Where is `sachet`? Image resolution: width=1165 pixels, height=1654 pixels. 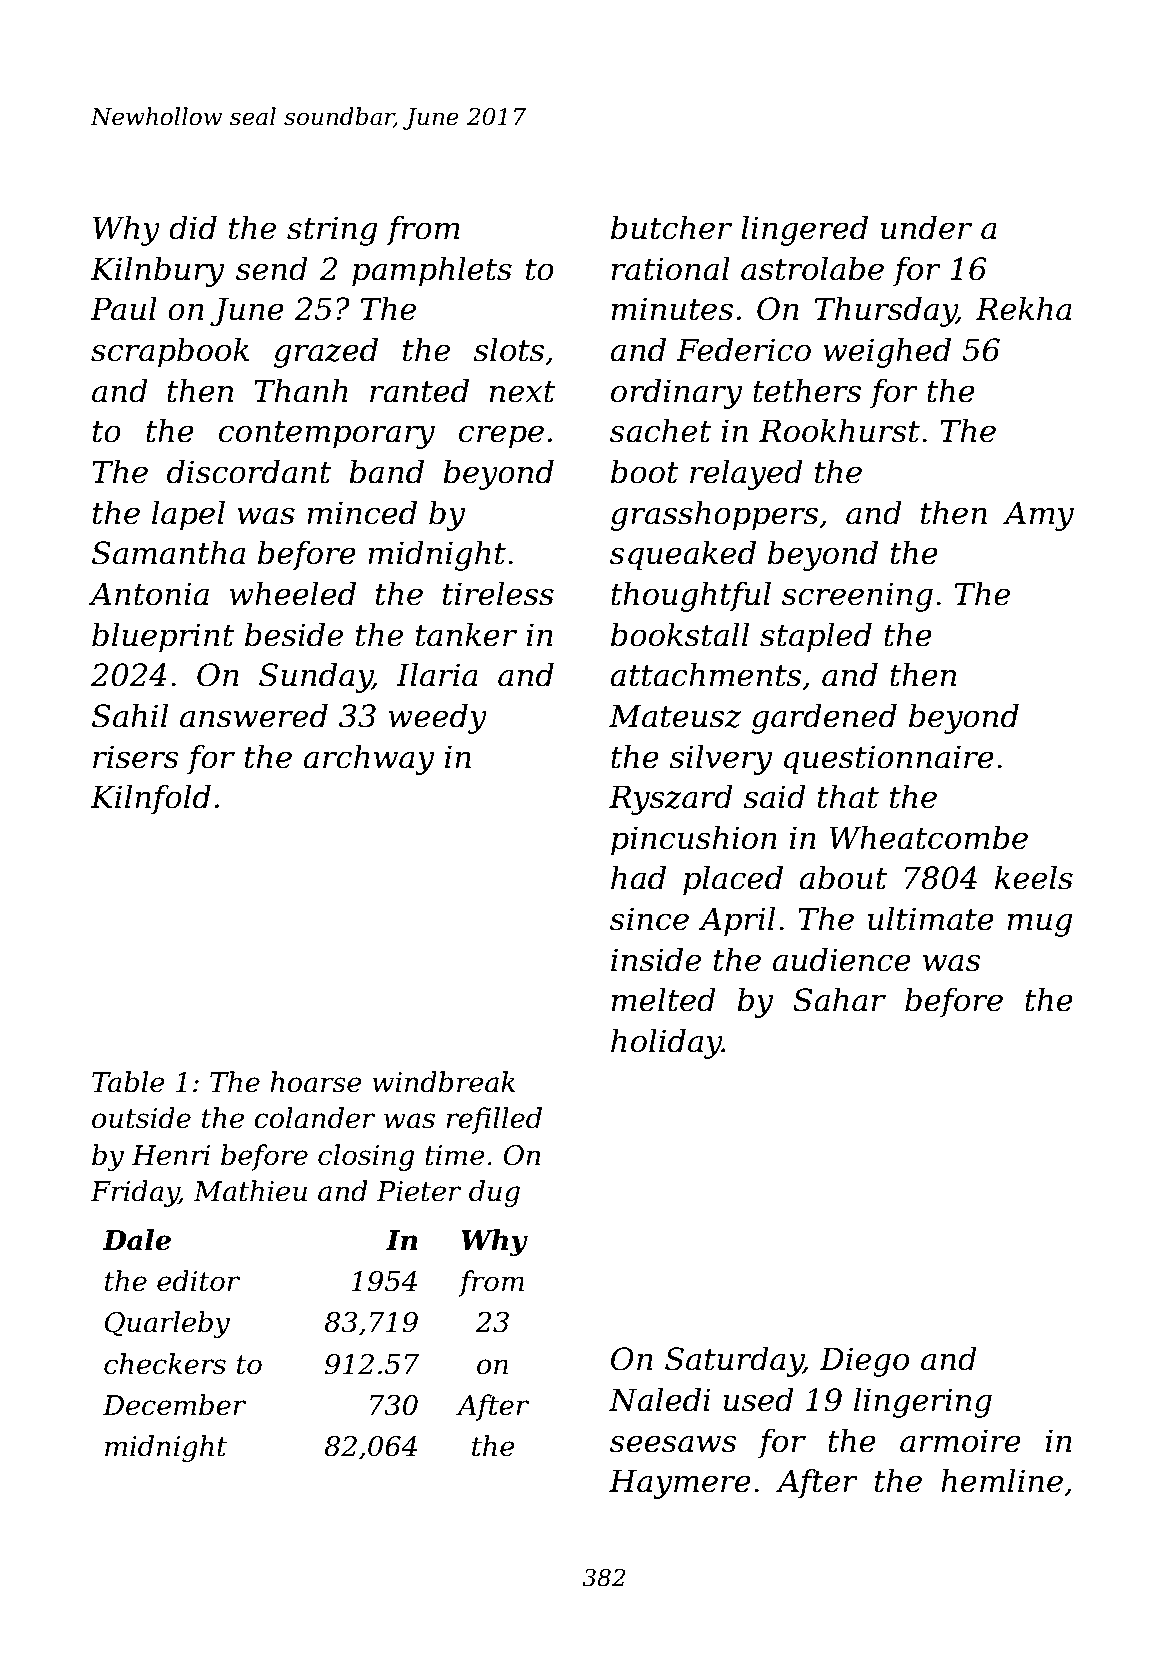 sachet is located at coordinates (660, 430).
